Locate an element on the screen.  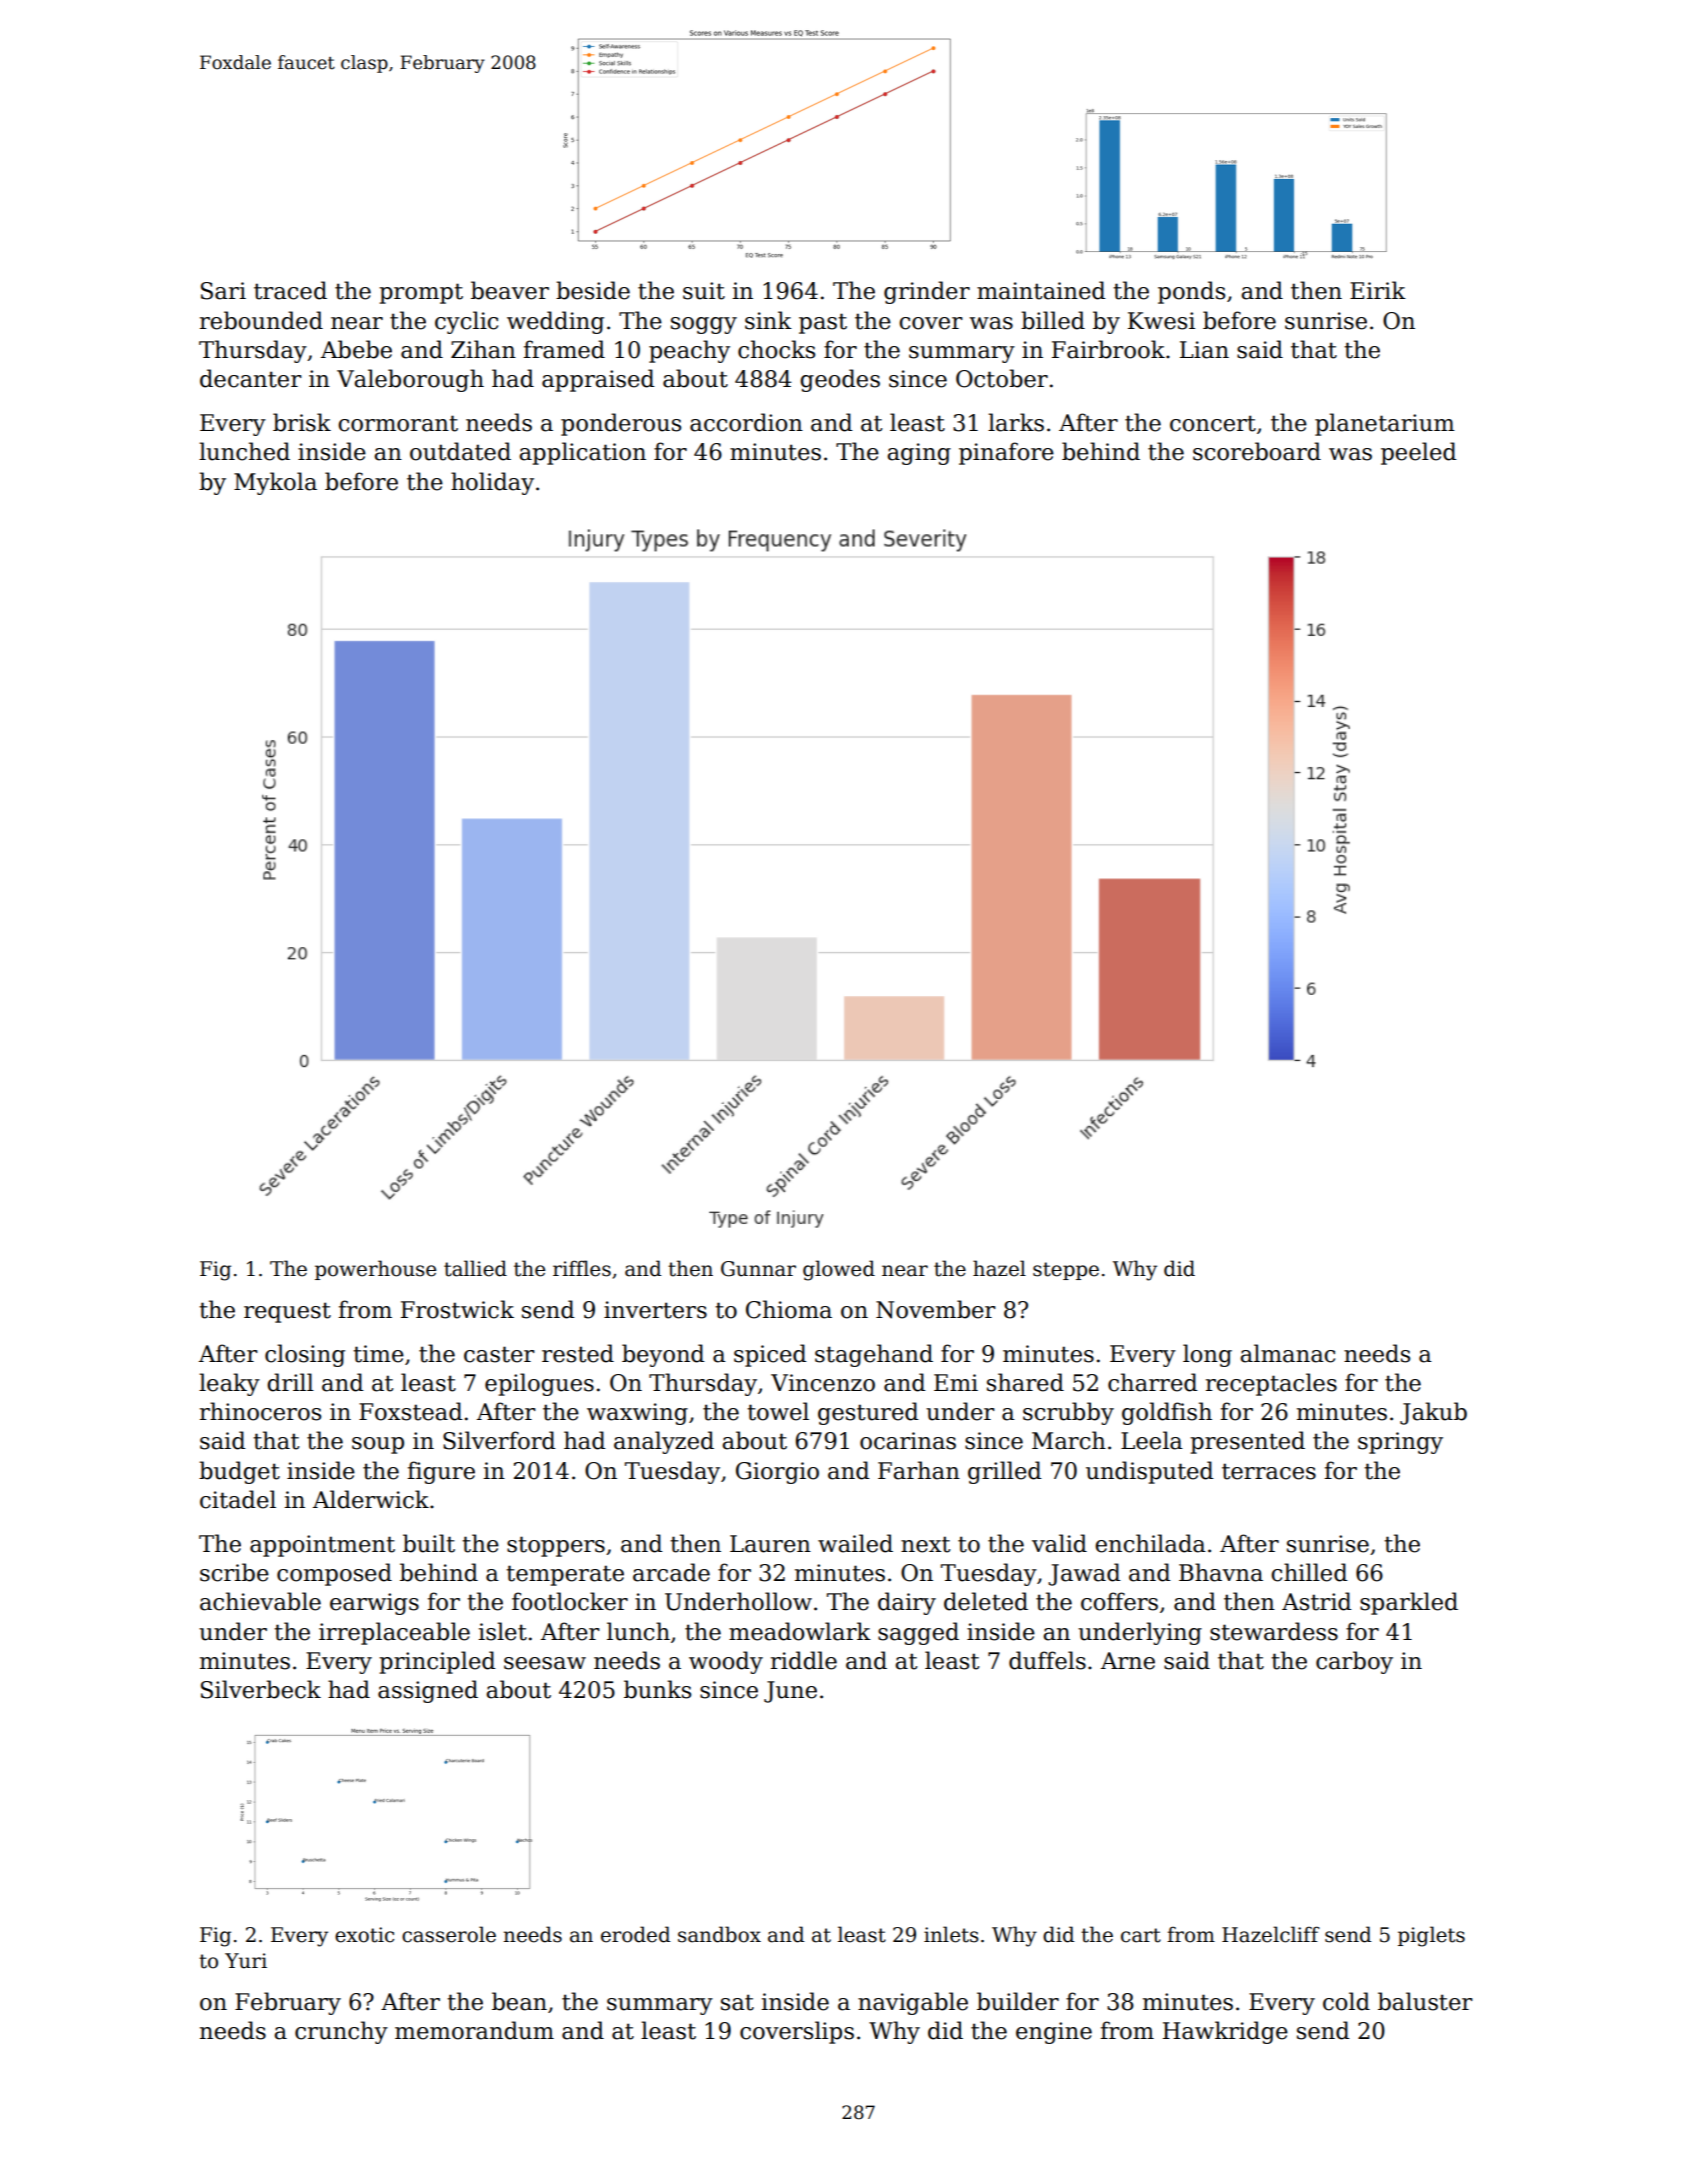
springy is located at coordinates (1400, 1443).
